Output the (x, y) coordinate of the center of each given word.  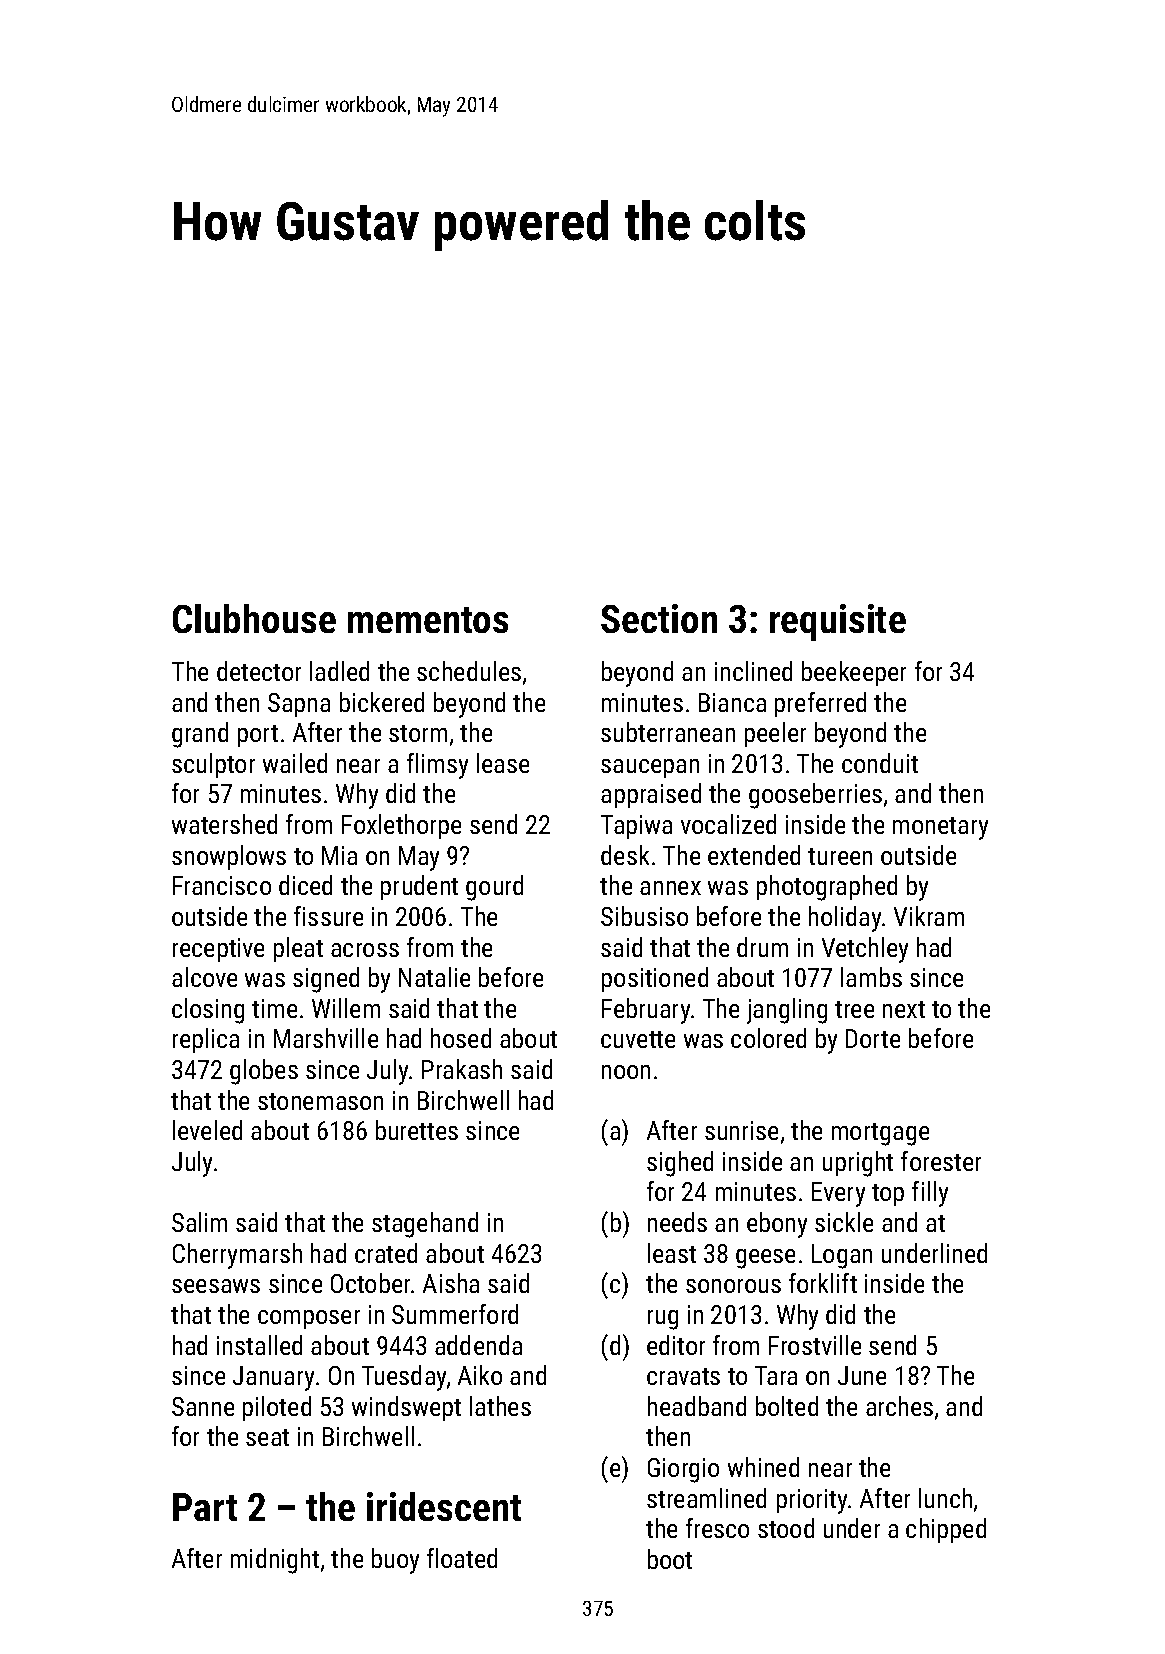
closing (208, 1011)
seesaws (216, 1286)
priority (812, 1501)
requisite (838, 622)
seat (267, 1437)
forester (941, 1161)
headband (697, 1406)
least (672, 1253)
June (862, 1375)
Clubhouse (254, 618)
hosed (461, 1038)
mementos (428, 620)
